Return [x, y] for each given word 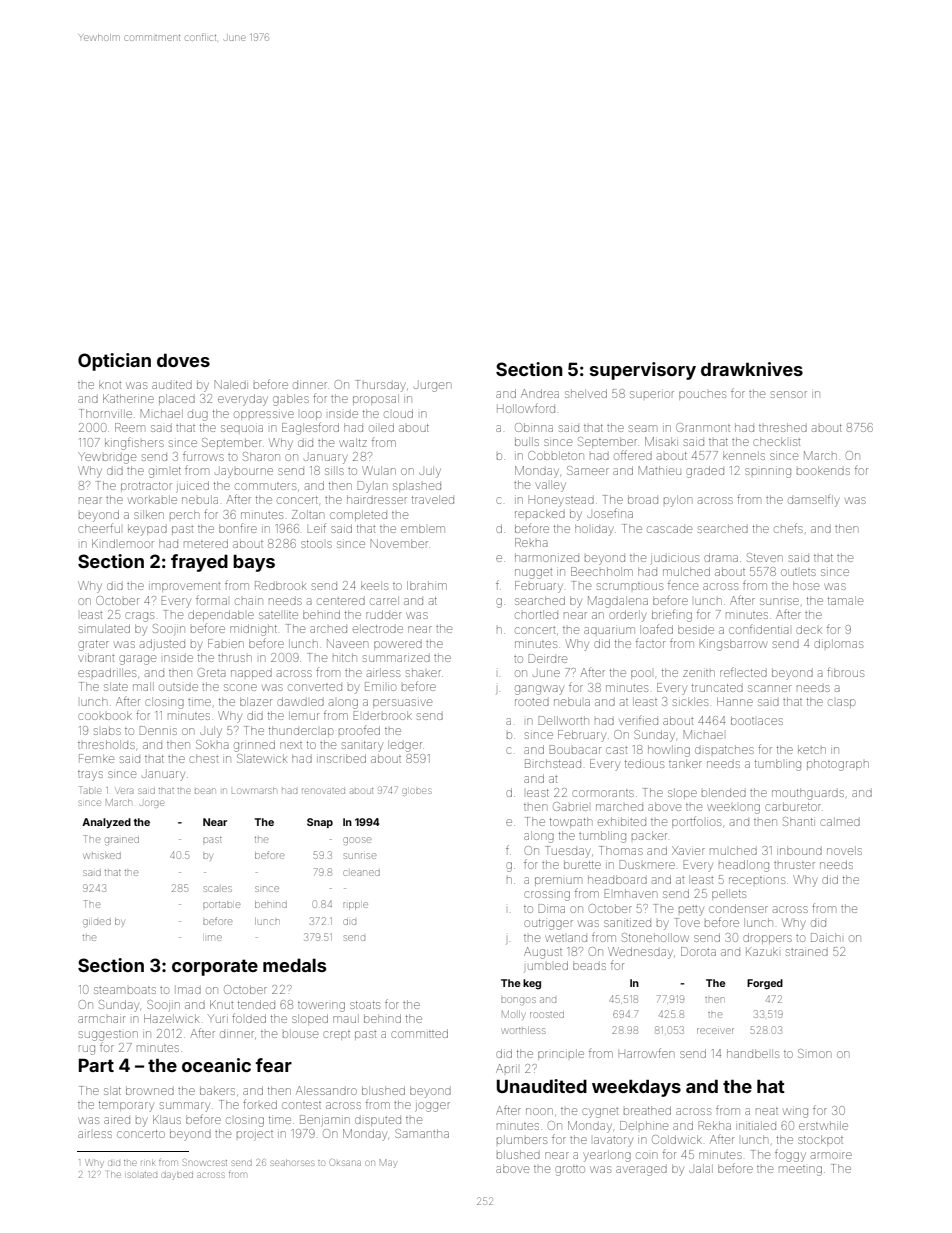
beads [589, 965]
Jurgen [432, 387]
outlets [798, 572]
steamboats [125, 990]
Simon [814, 1053]
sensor [789, 394]
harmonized [547, 557]
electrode [378, 628]
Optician [114, 362]
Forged [765, 984]
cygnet [600, 1113]
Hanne [735, 701]
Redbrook [280, 585]
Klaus [167, 1119]
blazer [256, 701]
